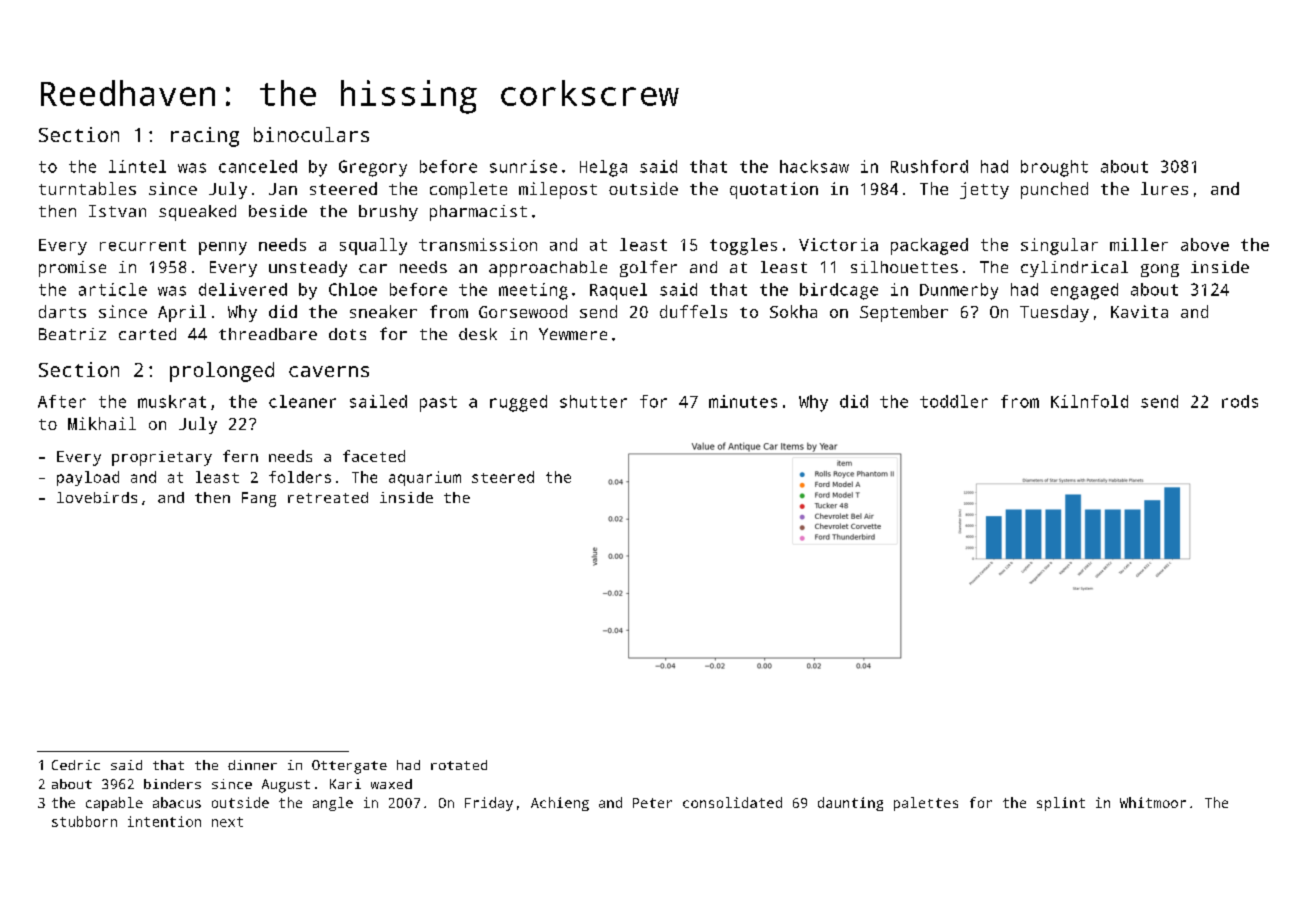 This screenshot has width=1308, height=924. What do you see at coordinates (425, 478) in the screenshot?
I see `aquarium` at bounding box center [425, 478].
